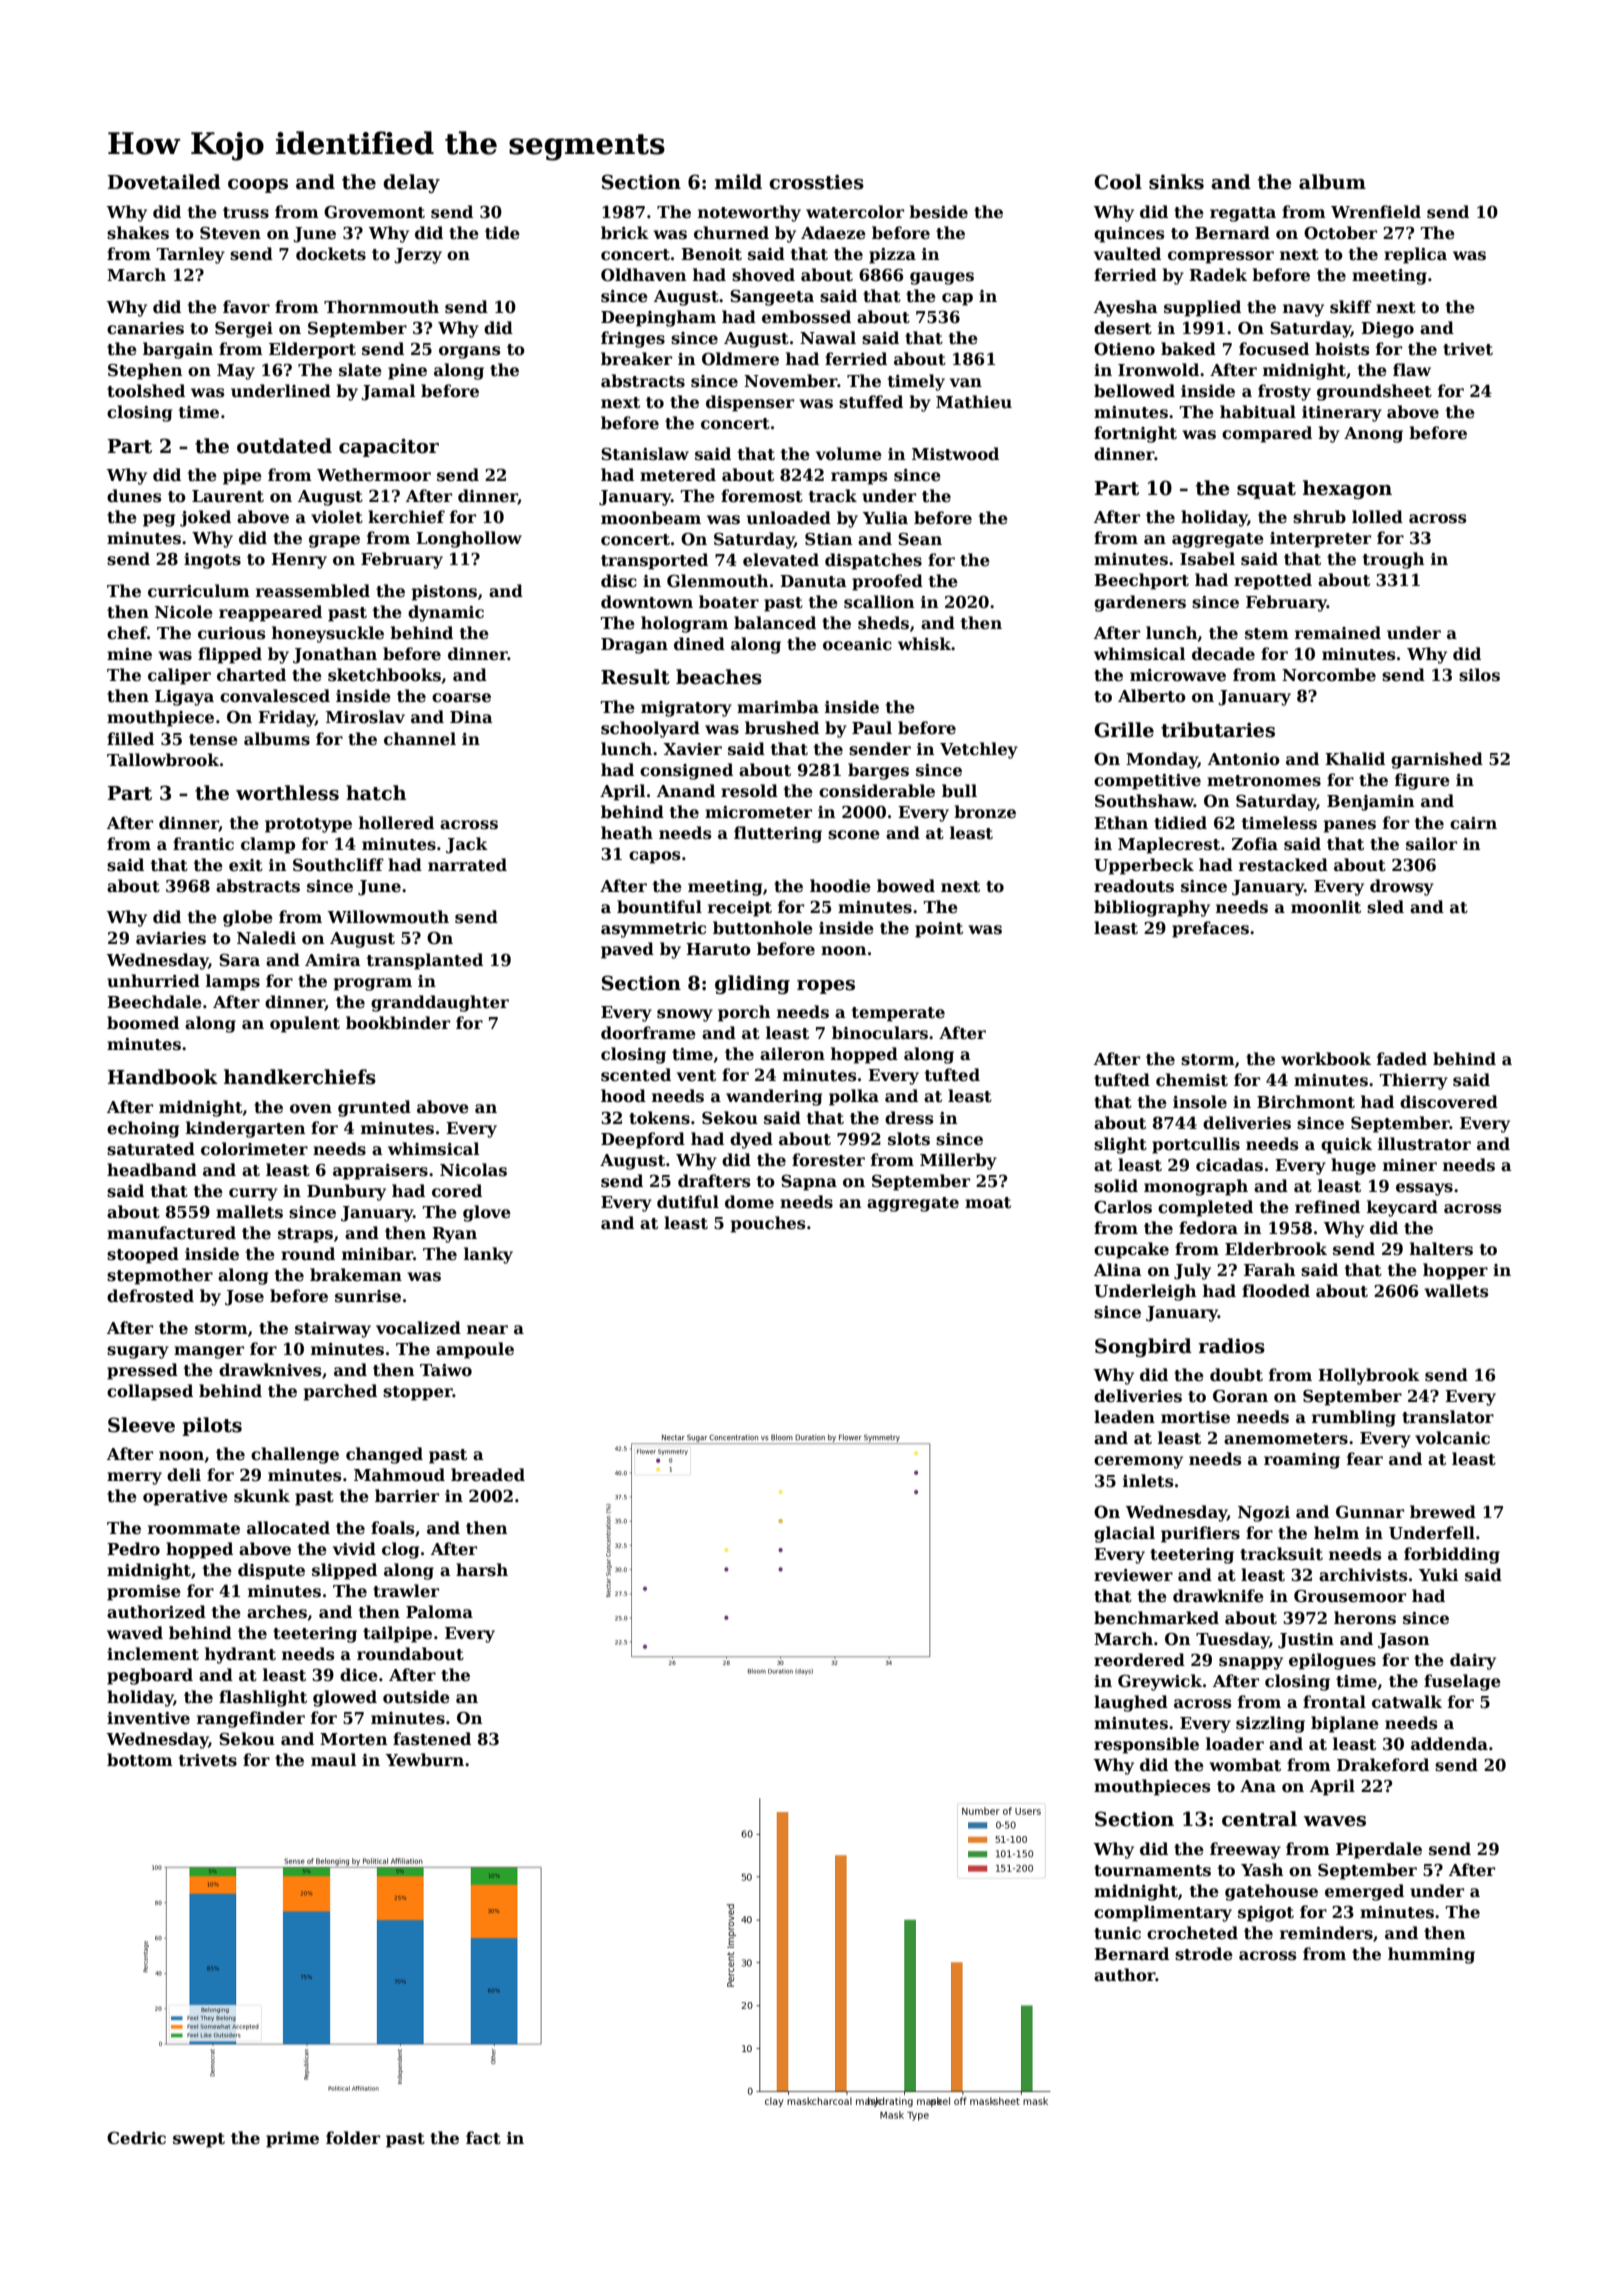 The height and width of the screenshot is (2292, 1620). I want to click on tunic, so click(1117, 1933).
